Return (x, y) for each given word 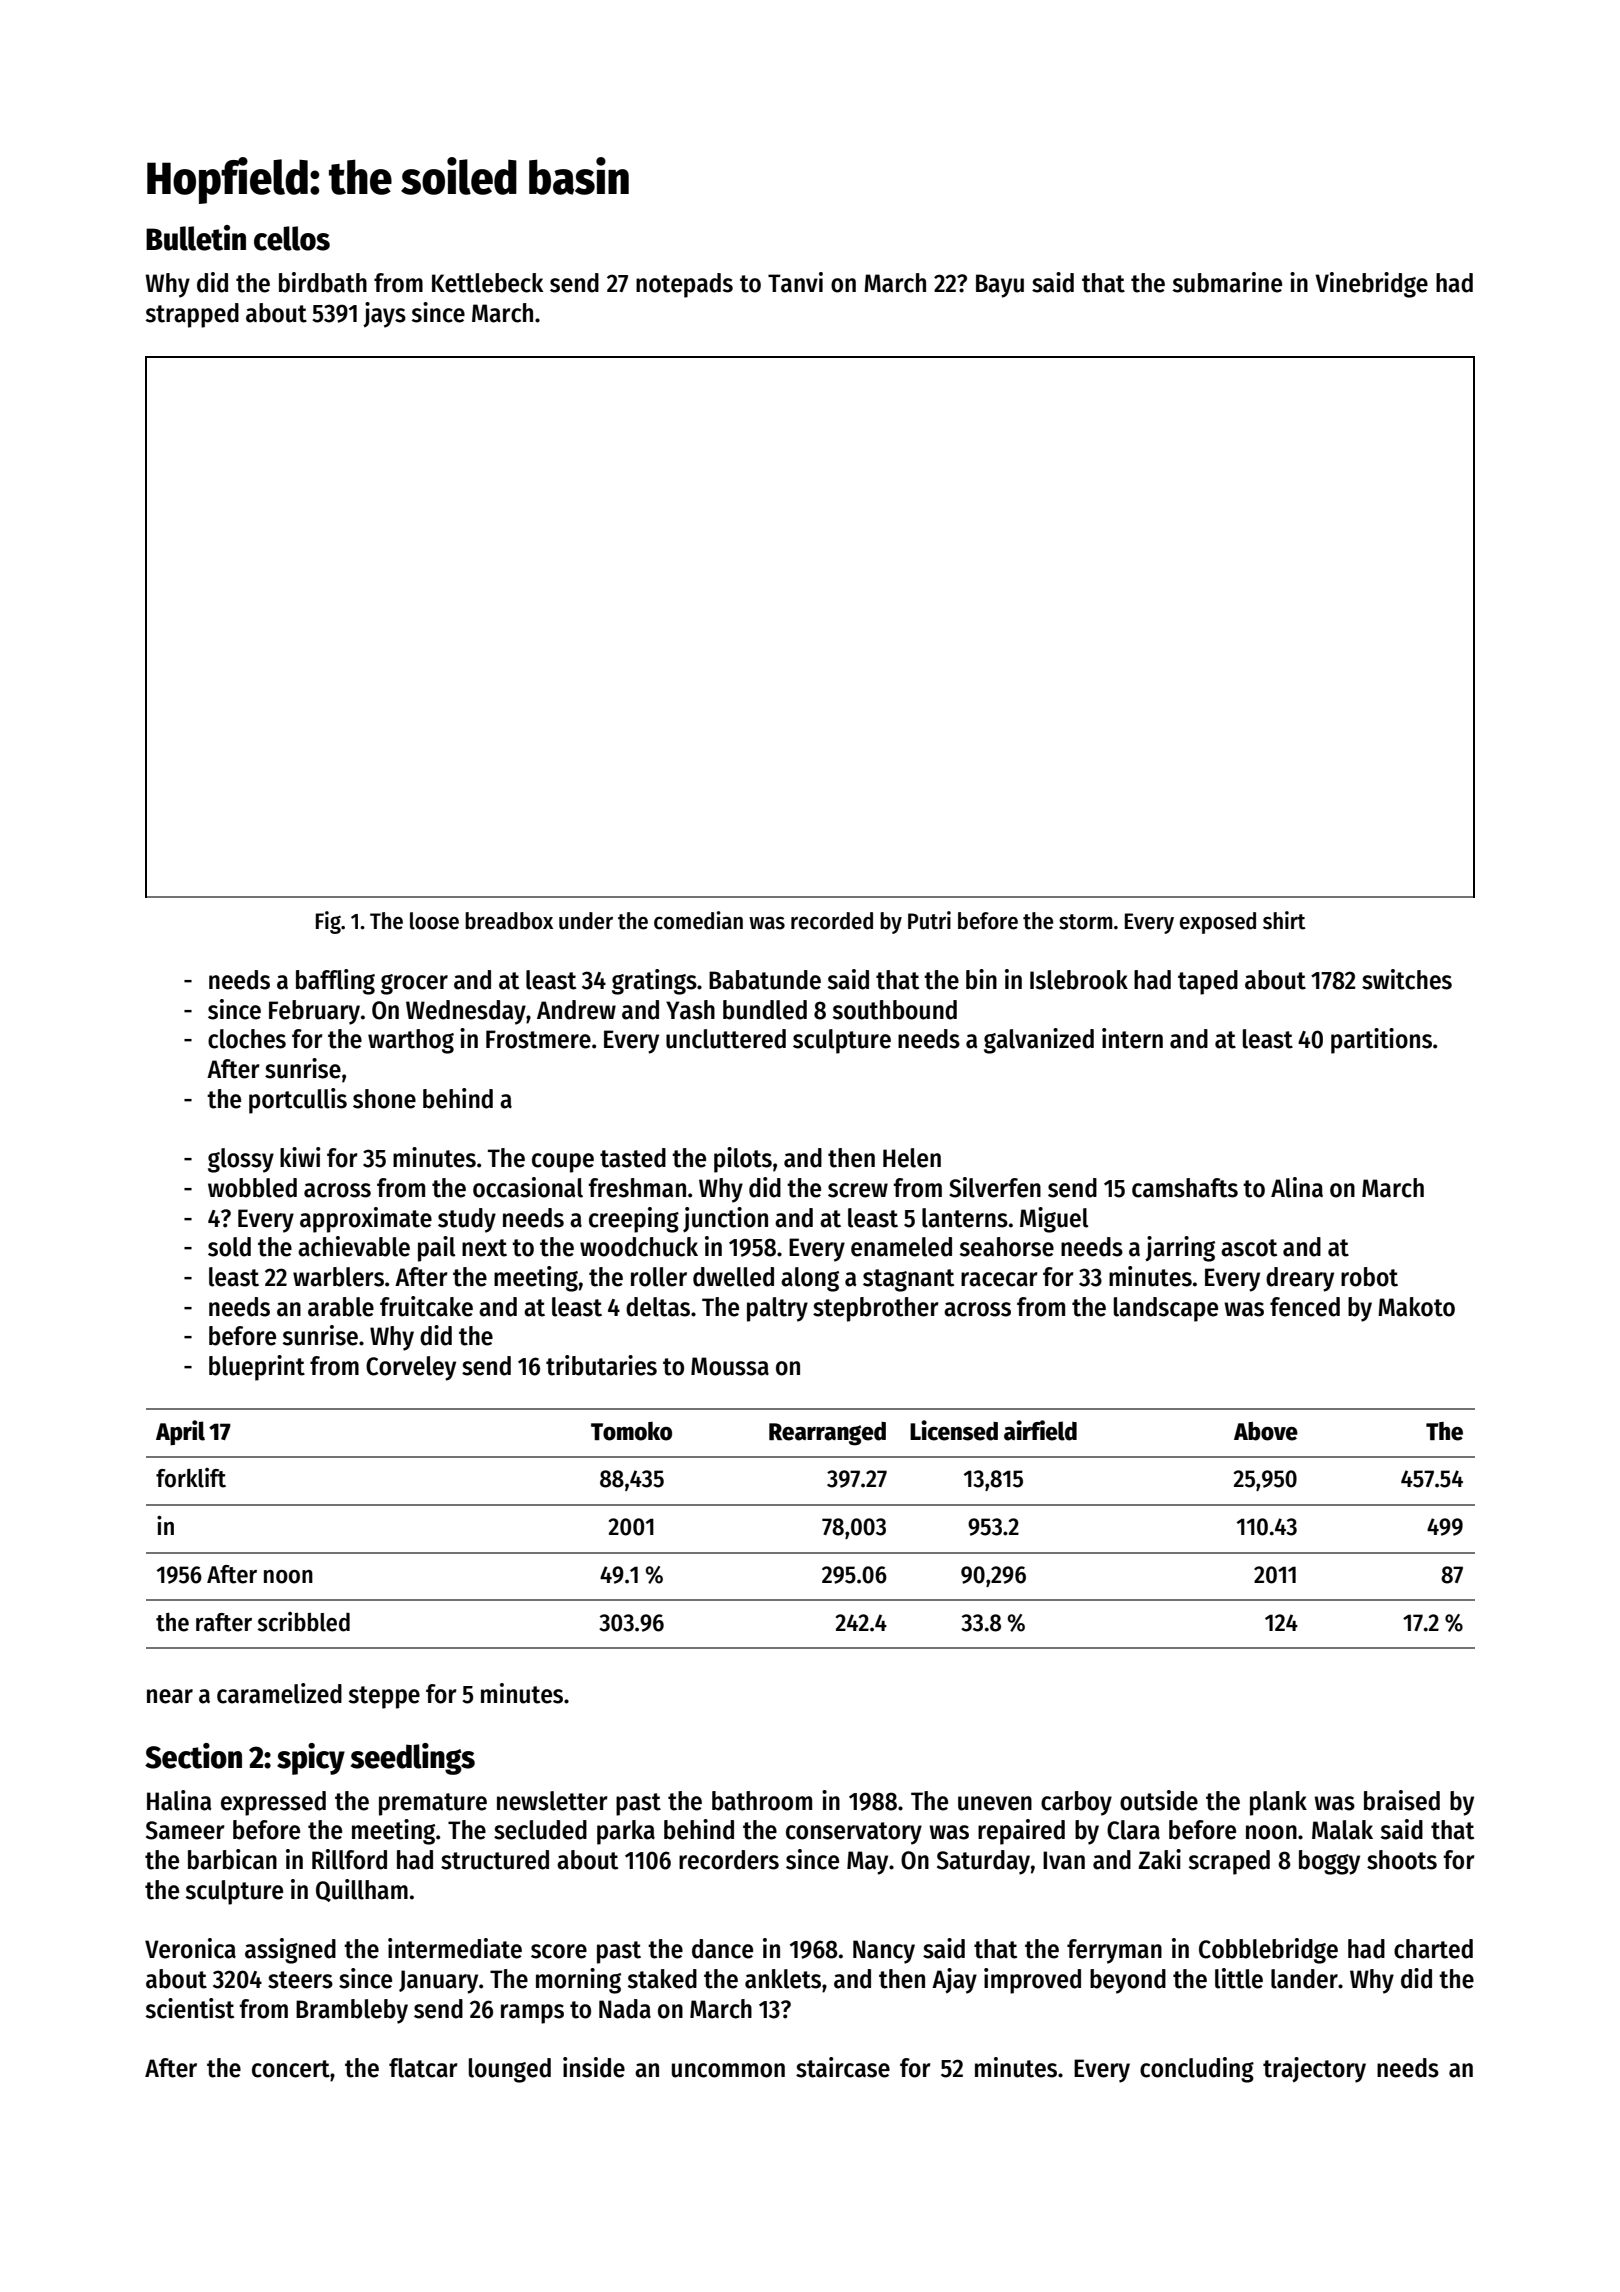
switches (1407, 979)
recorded (832, 921)
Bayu (1000, 286)
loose (434, 921)
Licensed (954, 1430)
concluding (1197, 2070)
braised (1402, 1800)
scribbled (303, 1622)
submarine (1227, 282)
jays (384, 315)
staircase (843, 2067)
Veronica (190, 1948)
